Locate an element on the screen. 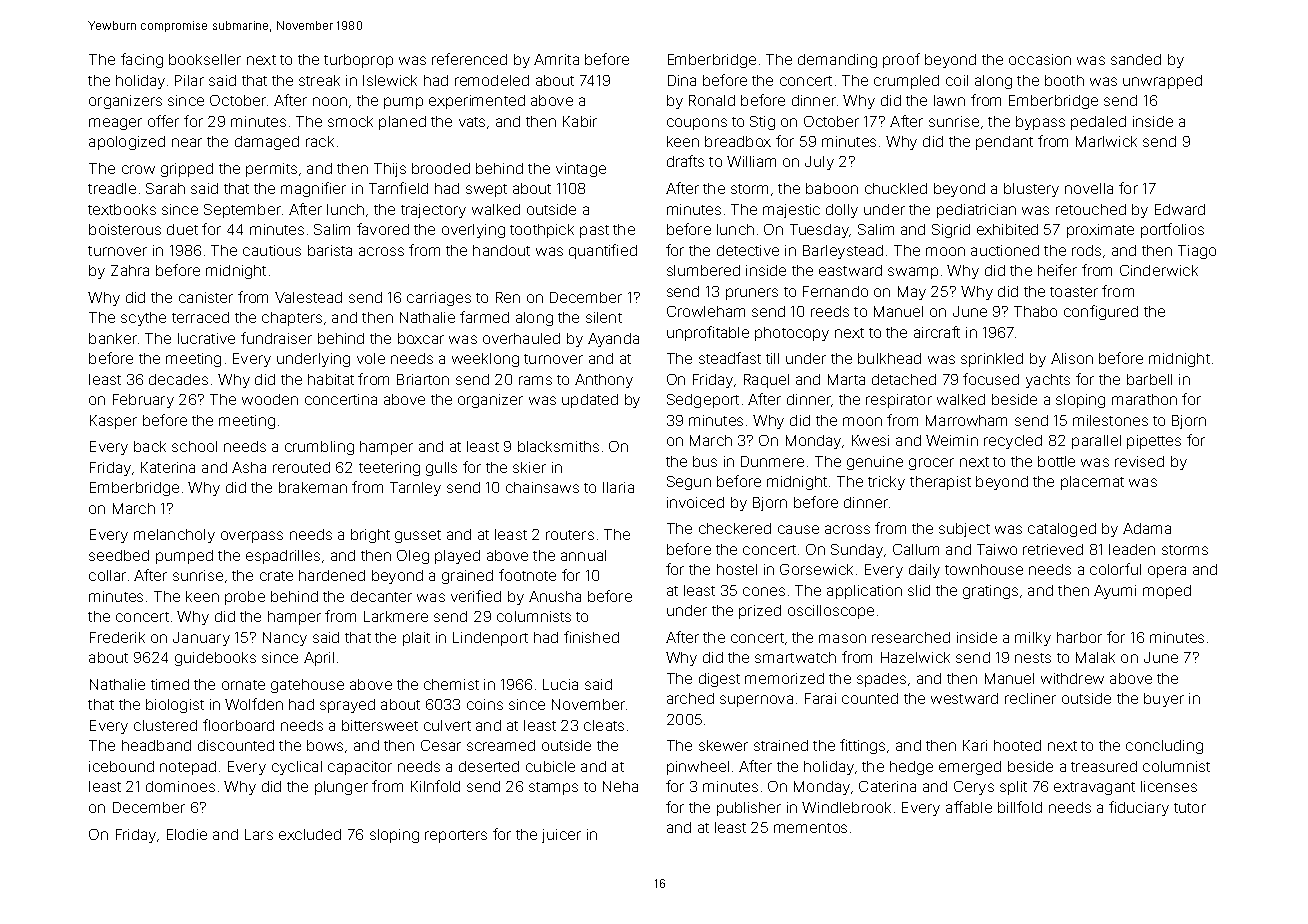 The image size is (1308, 924). decades is located at coordinates (178, 379).
